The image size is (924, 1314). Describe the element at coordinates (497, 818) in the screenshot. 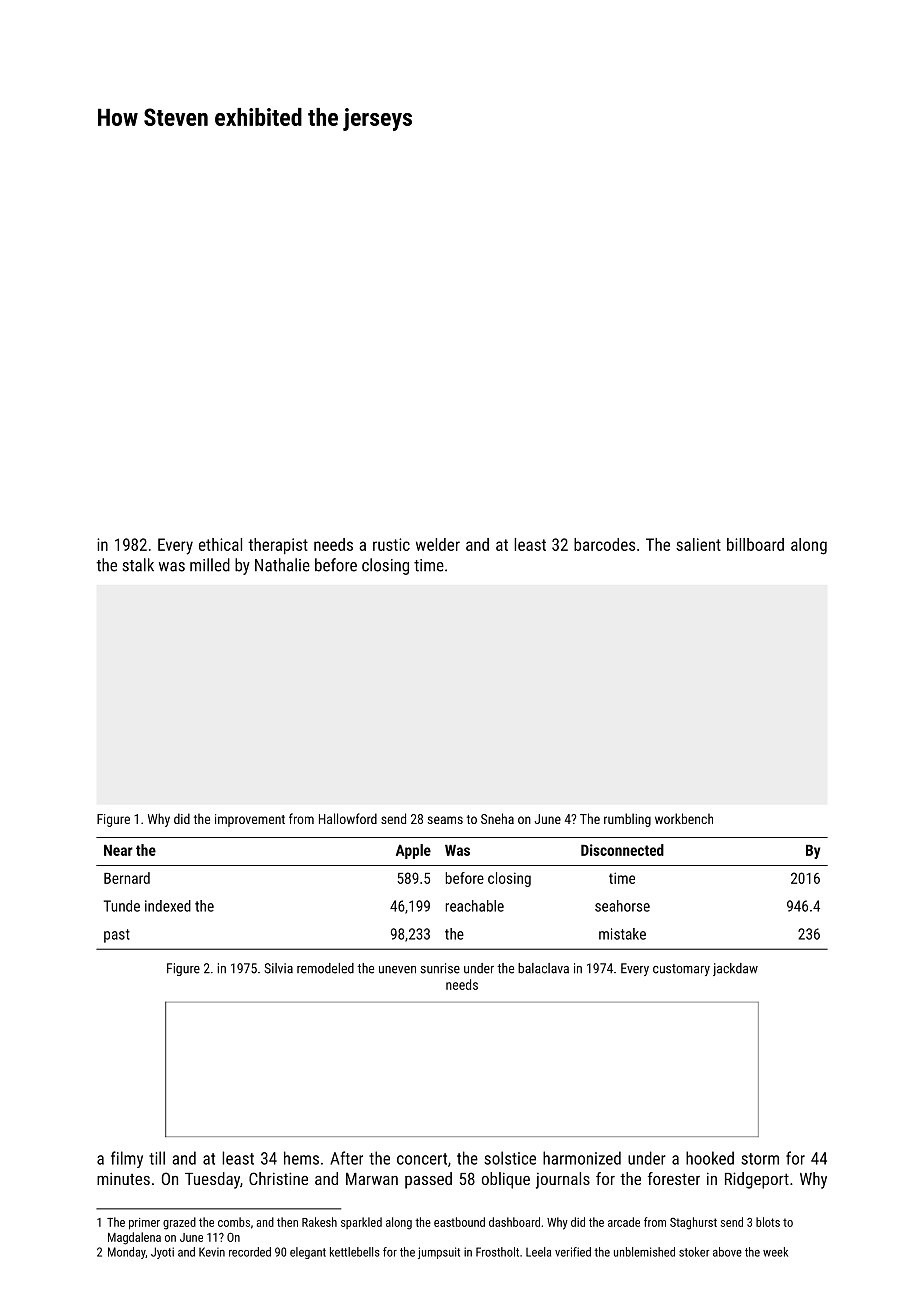

I see `Sneha` at that location.
